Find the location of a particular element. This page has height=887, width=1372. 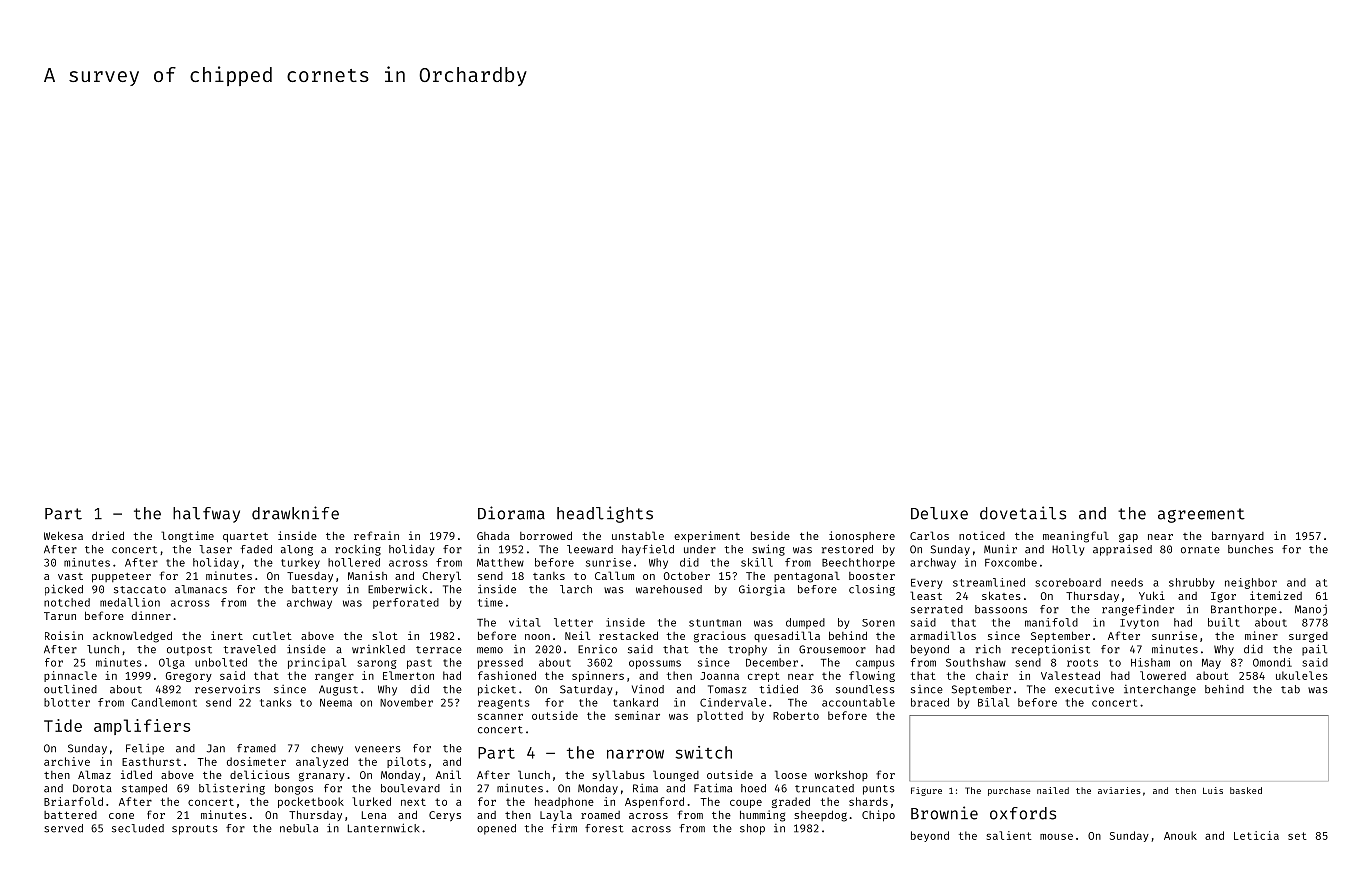

streamlined is located at coordinates (989, 582).
